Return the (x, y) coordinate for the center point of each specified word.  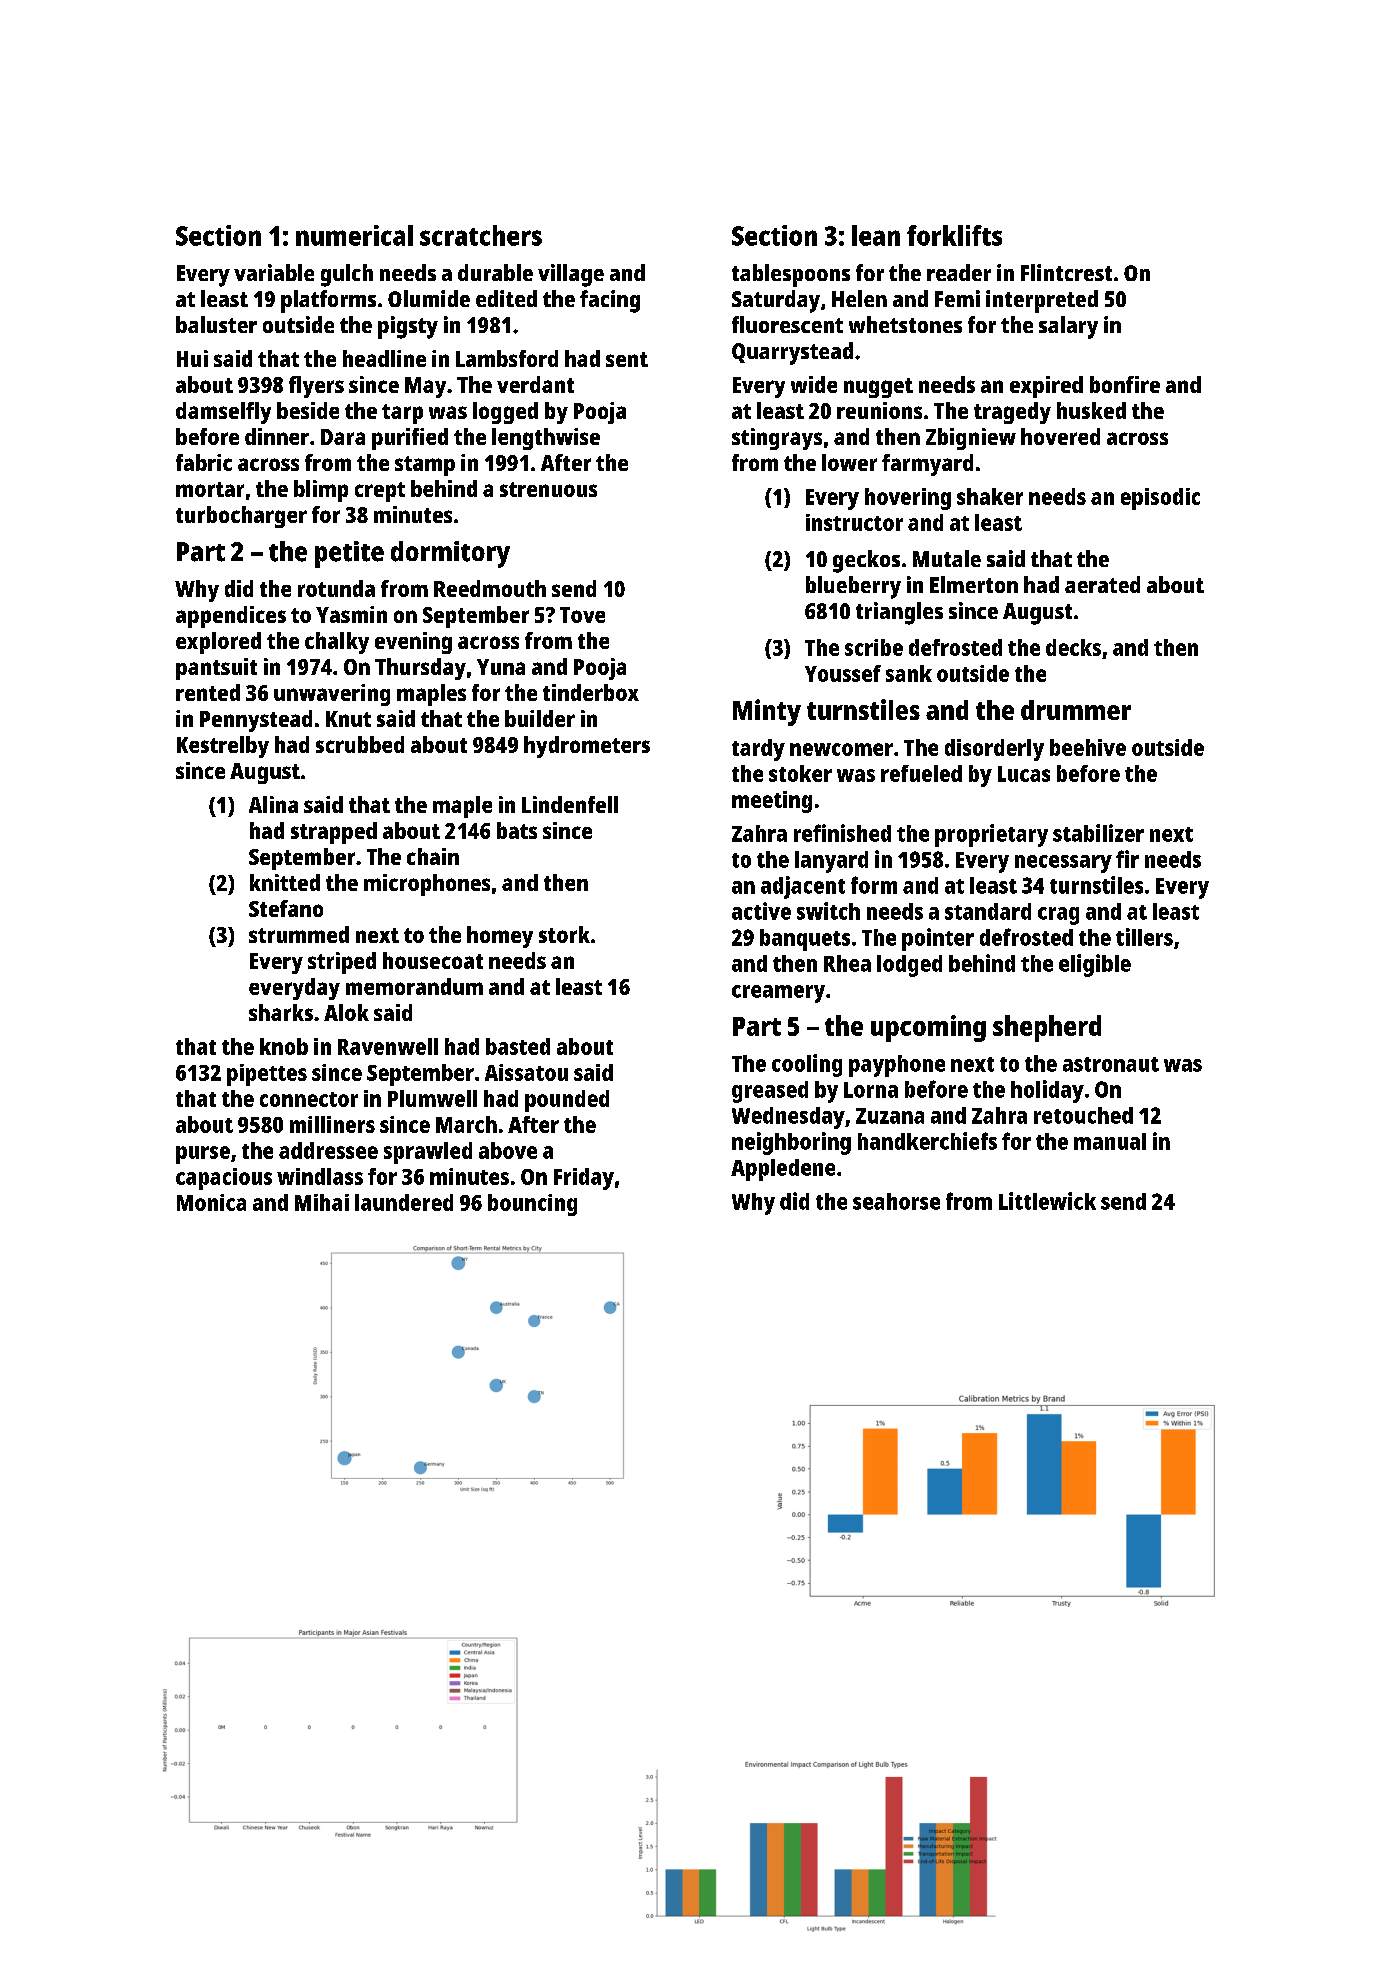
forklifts (954, 235)
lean (876, 235)
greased (770, 1092)
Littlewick (1047, 1201)
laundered (404, 1202)
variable (274, 272)
